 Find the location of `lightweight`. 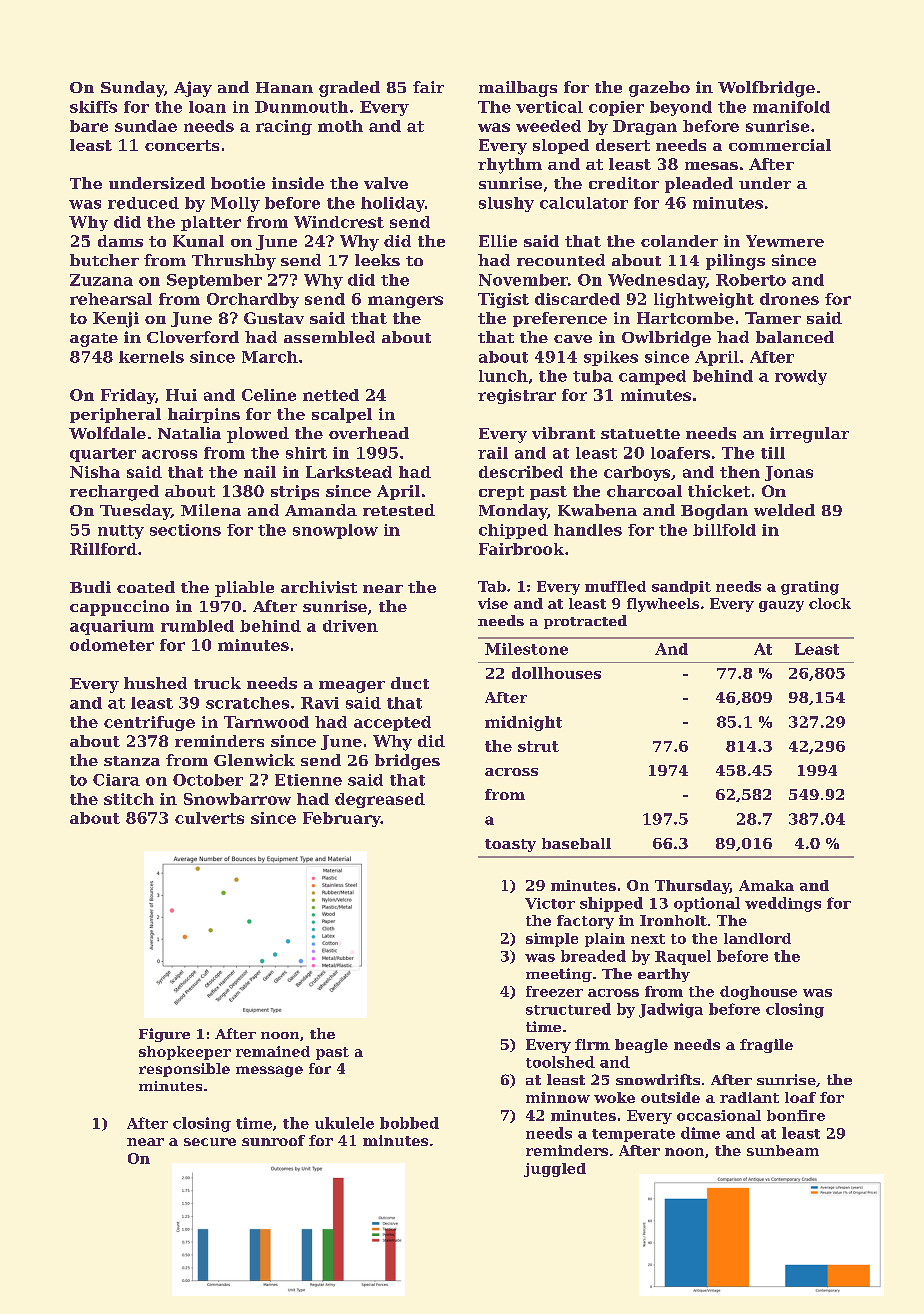

lightweight is located at coordinates (704, 300).
